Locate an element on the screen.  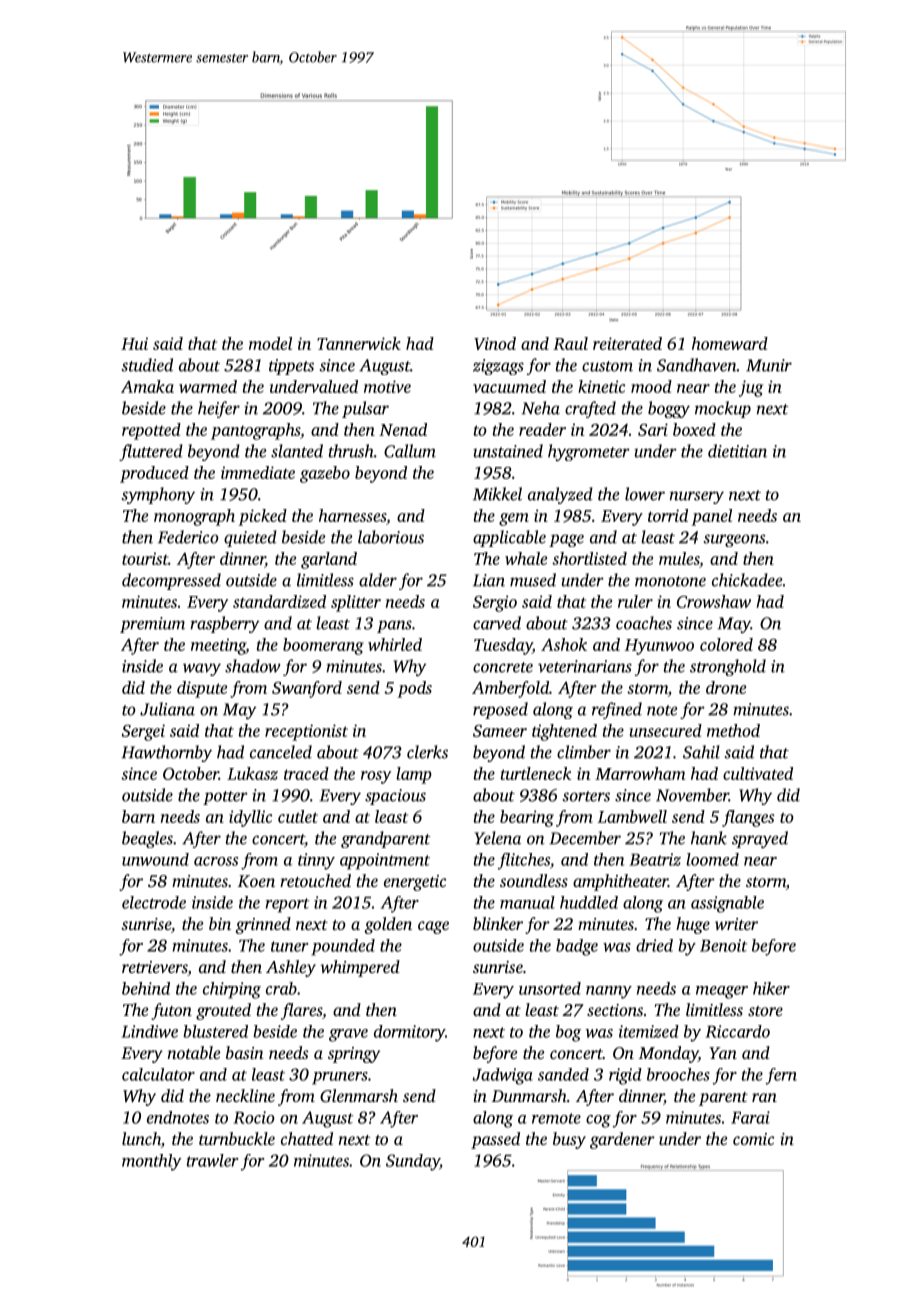
fern is located at coordinates (781, 1076).
